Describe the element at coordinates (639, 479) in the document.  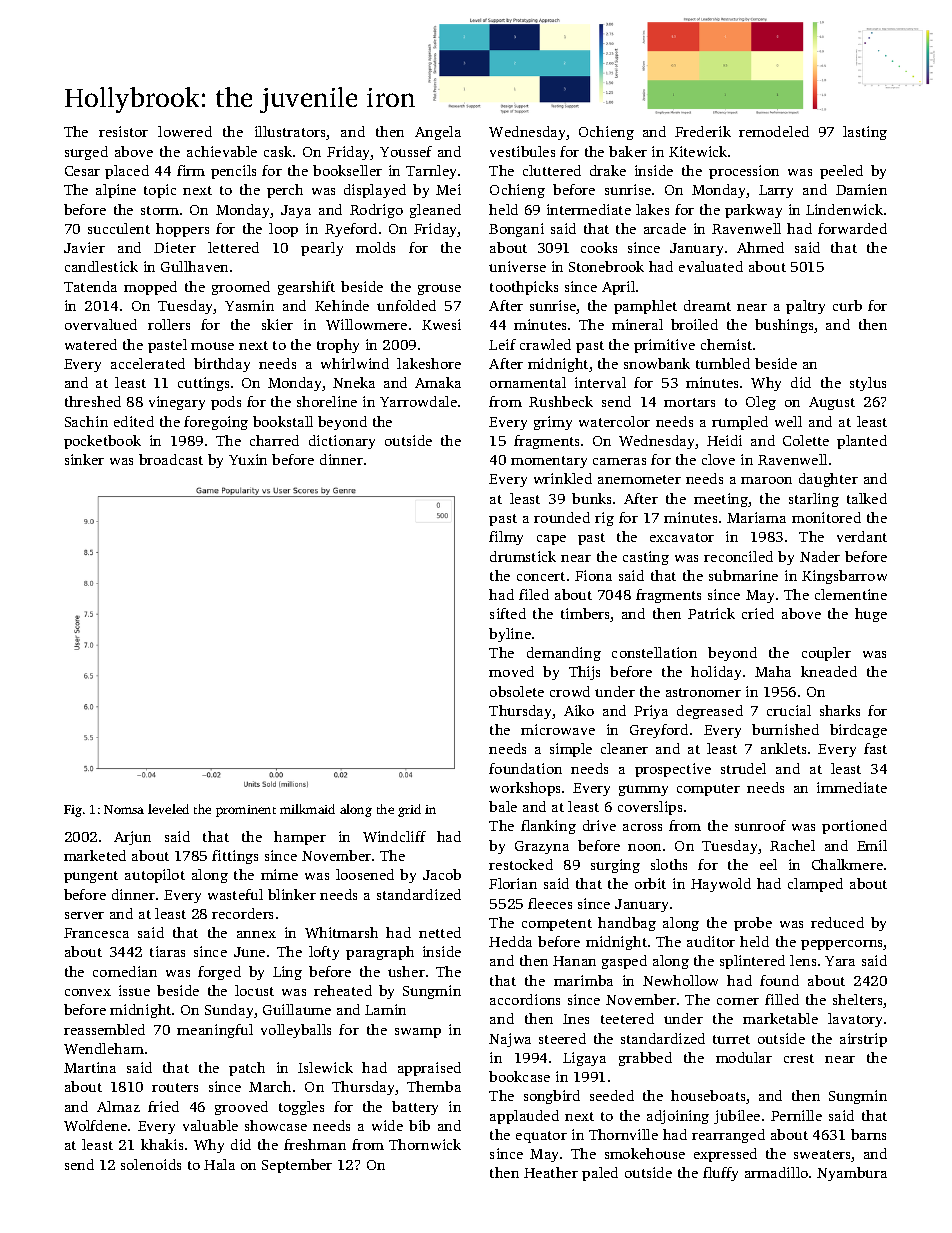
I see `anemometer` at that location.
